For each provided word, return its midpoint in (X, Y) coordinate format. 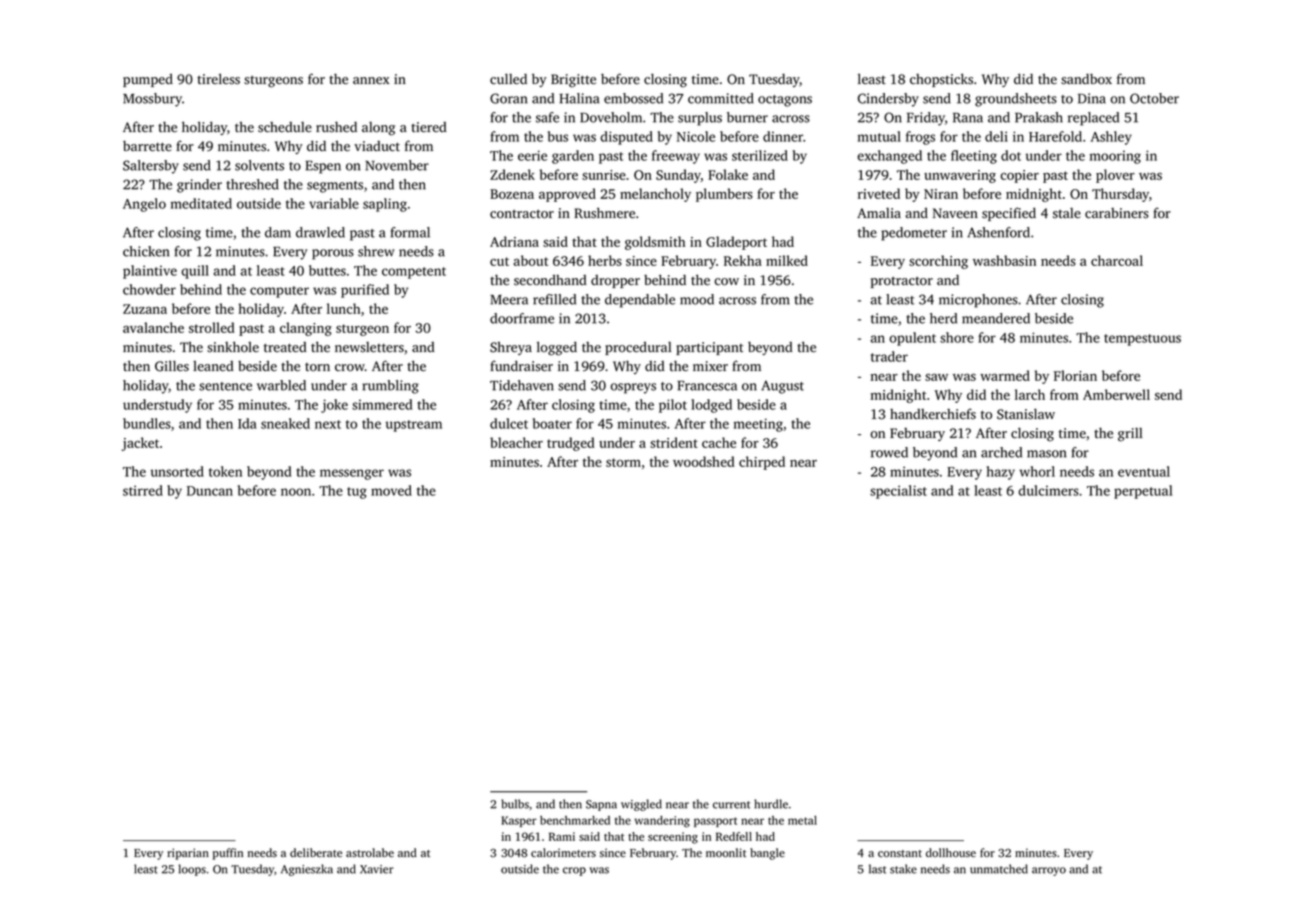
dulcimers (1048, 490)
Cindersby (888, 100)
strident (674, 442)
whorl (1037, 471)
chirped (762, 463)
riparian (188, 854)
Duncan (210, 491)
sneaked (285, 423)
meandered (996, 318)
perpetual (1143, 492)
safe (547, 117)
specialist (898, 492)
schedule (285, 127)
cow (726, 282)
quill (195, 272)
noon (296, 492)
